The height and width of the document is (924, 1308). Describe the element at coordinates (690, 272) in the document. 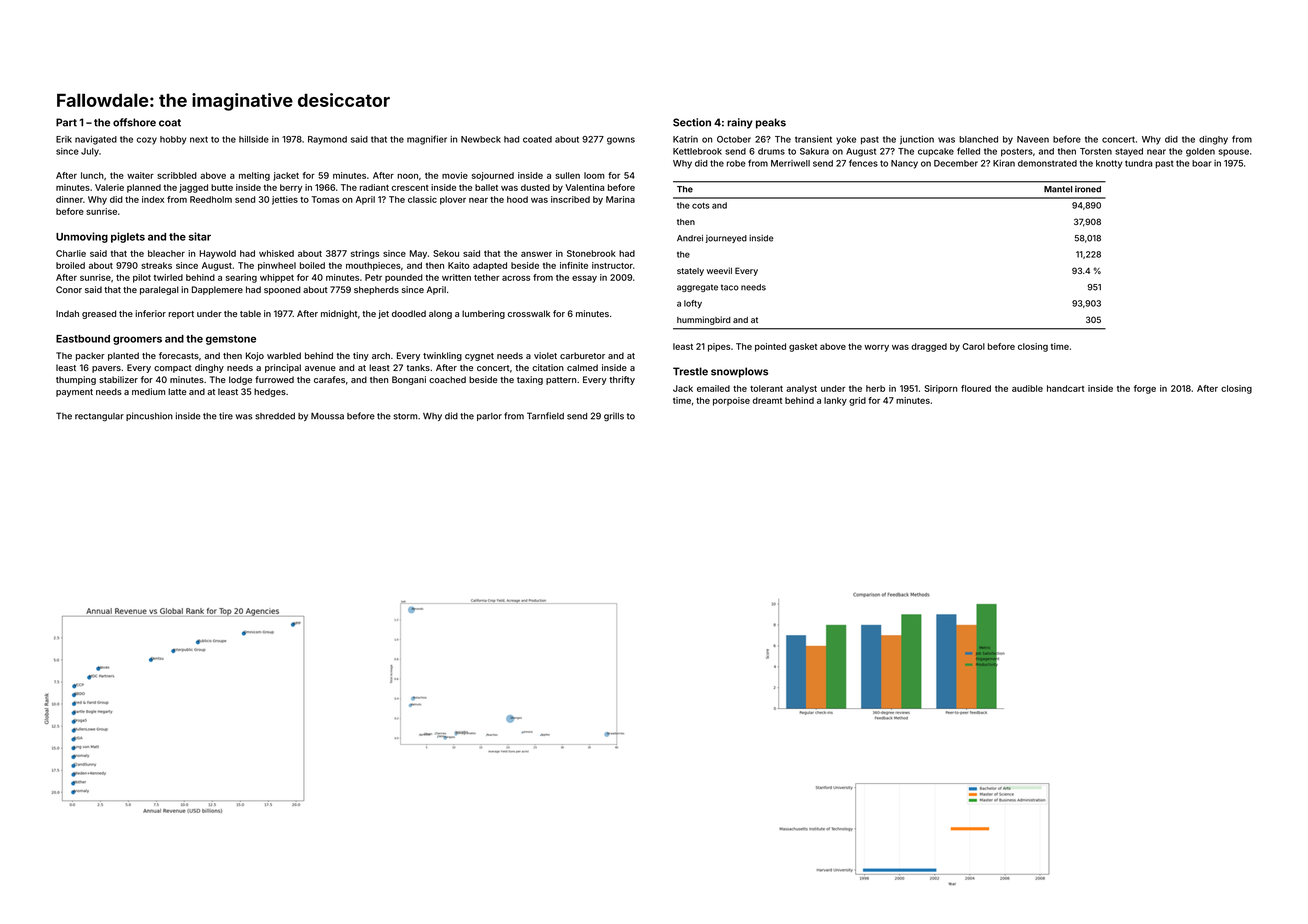

I see `stately` at that location.
